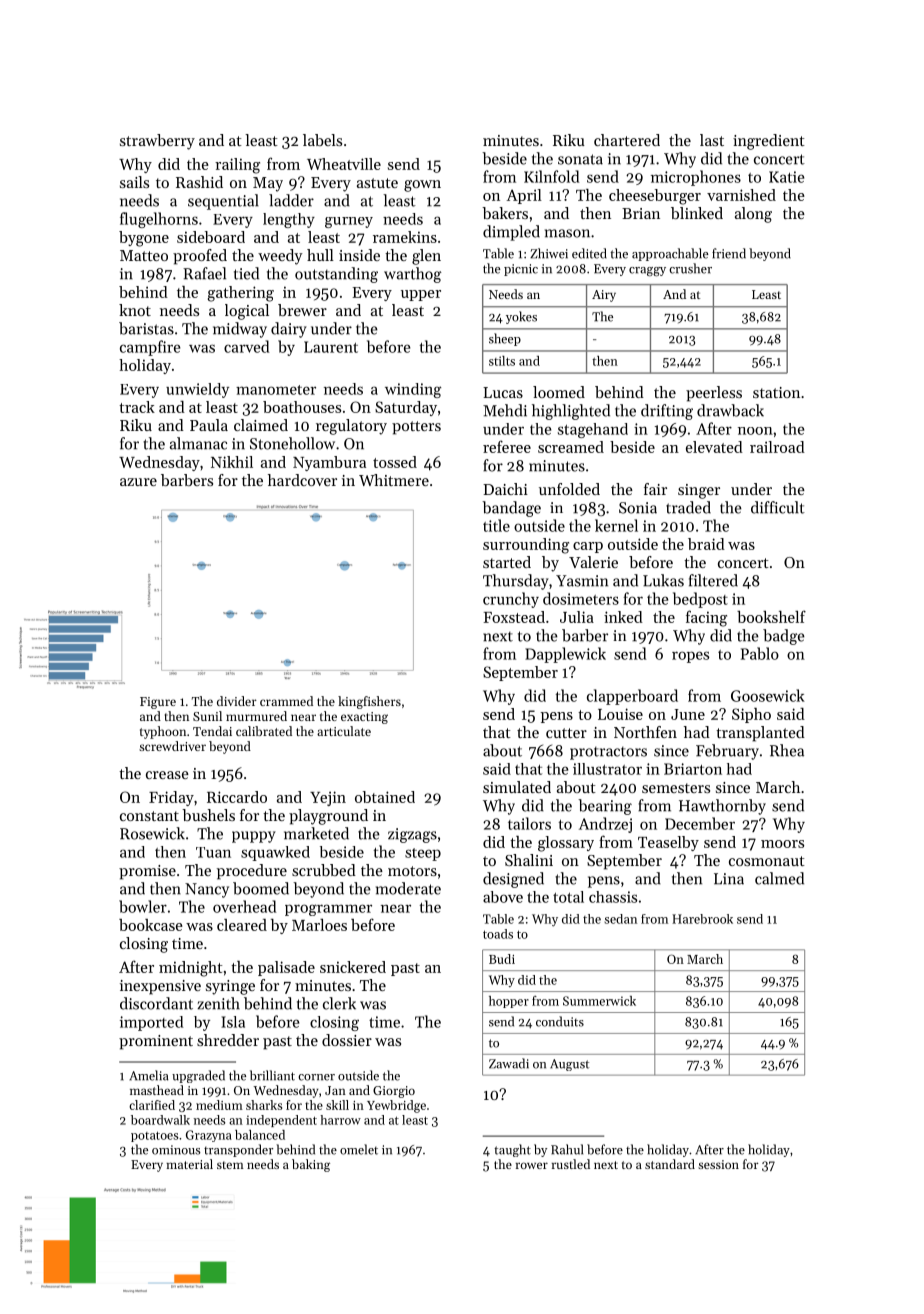 This screenshot has width=924, height=1314. Describe the element at coordinates (599, 1001) in the screenshot. I see `Summerwick` at that location.
